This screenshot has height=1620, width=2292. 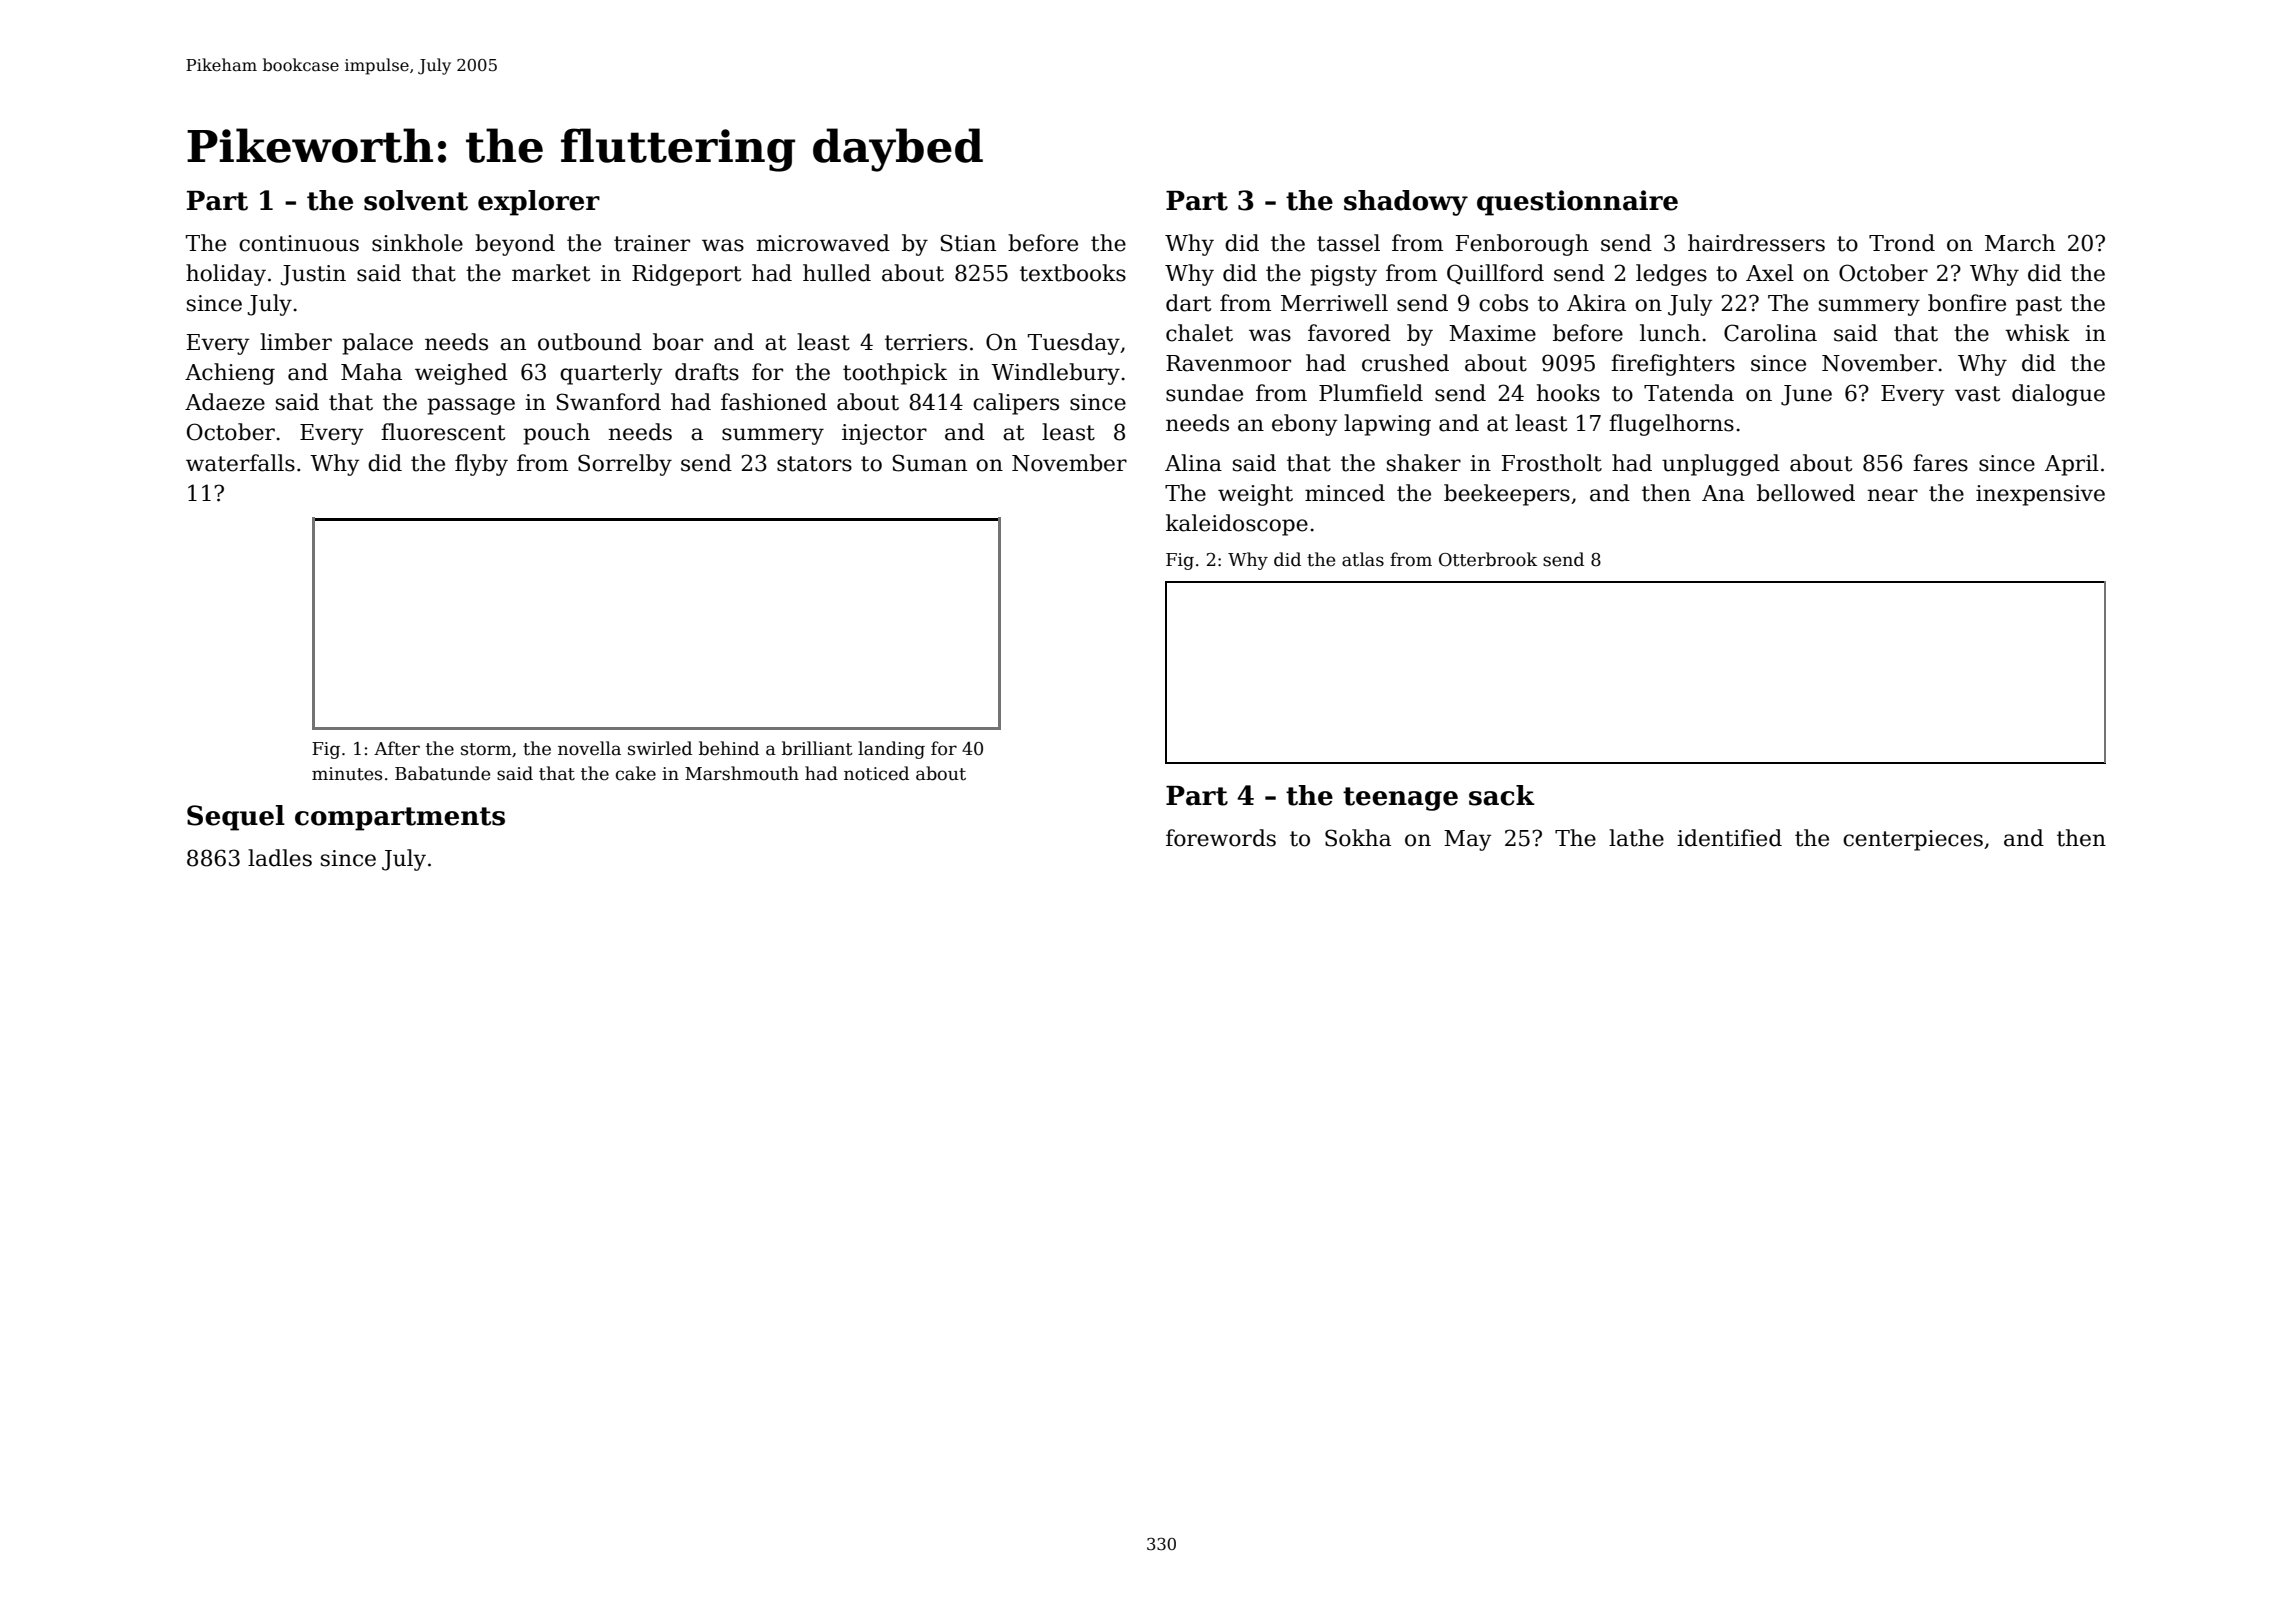 What do you see at coordinates (416, 200) in the screenshot?
I see `solvent` at bounding box center [416, 200].
